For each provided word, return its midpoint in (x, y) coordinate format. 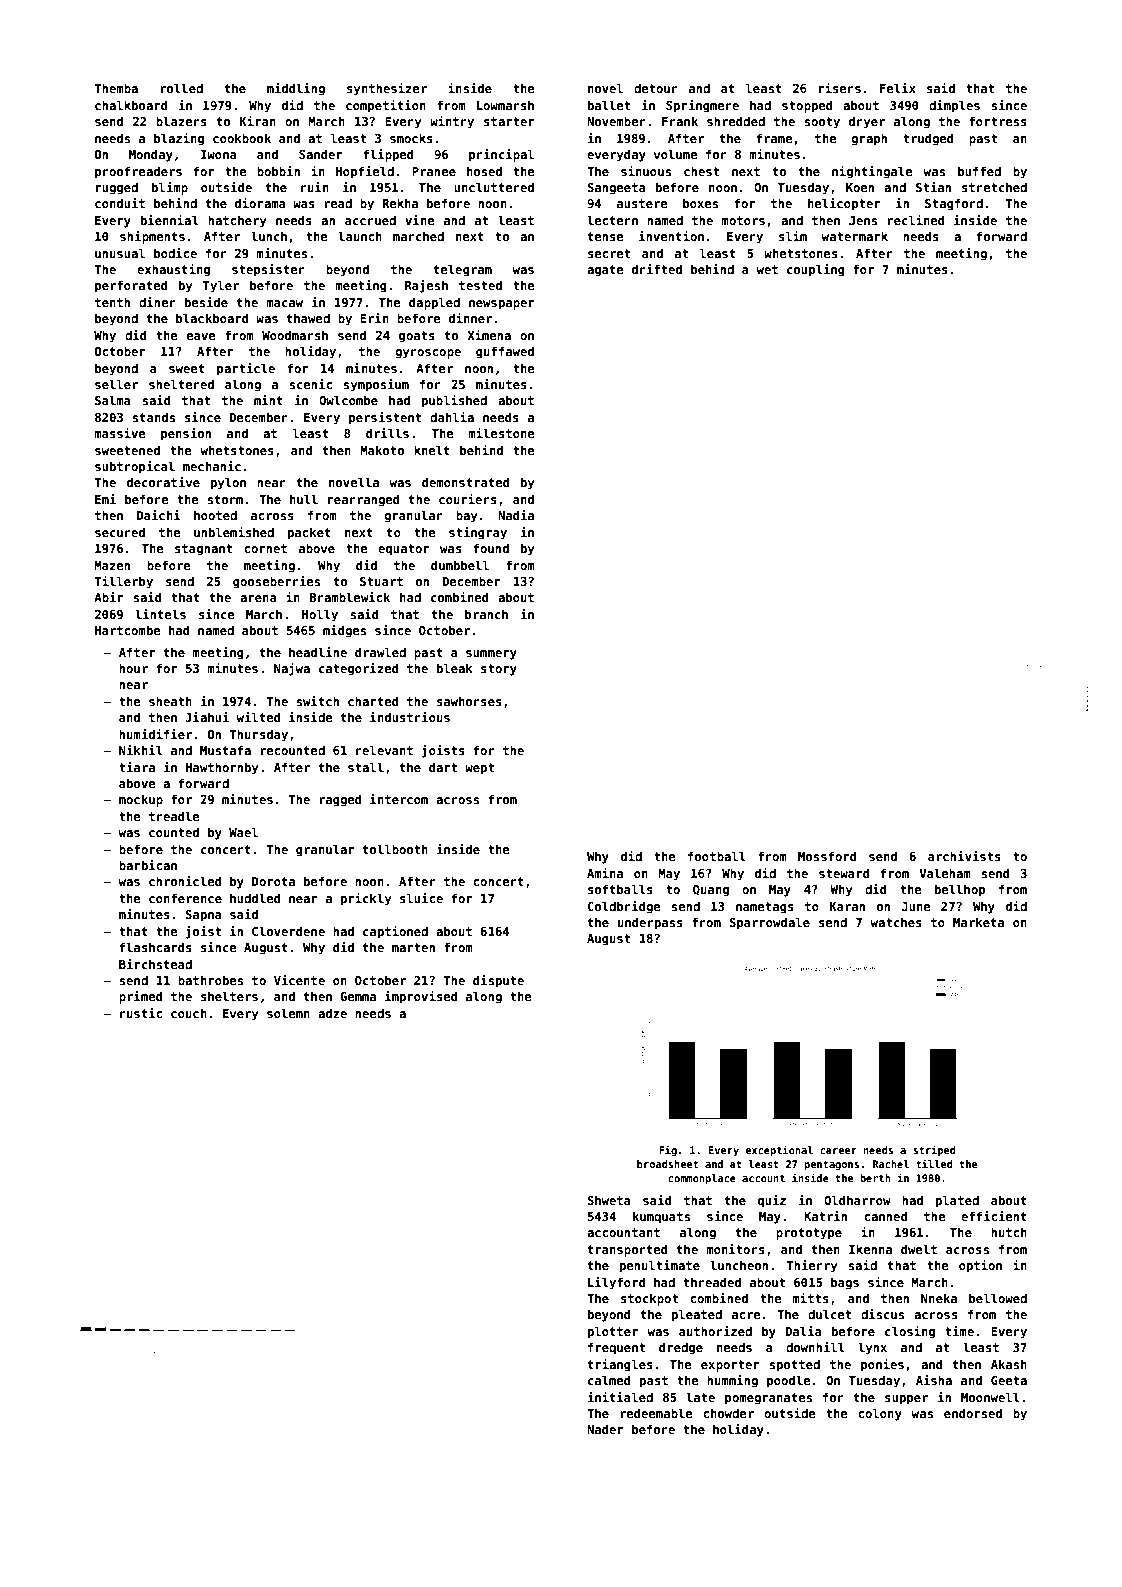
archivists (964, 856)
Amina (605, 873)
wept (479, 769)
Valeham (945, 873)
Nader (605, 1429)
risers (840, 88)
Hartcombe (128, 630)
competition (386, 106)
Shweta (609, 1200)
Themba (116, 88)
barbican (148, 865)
